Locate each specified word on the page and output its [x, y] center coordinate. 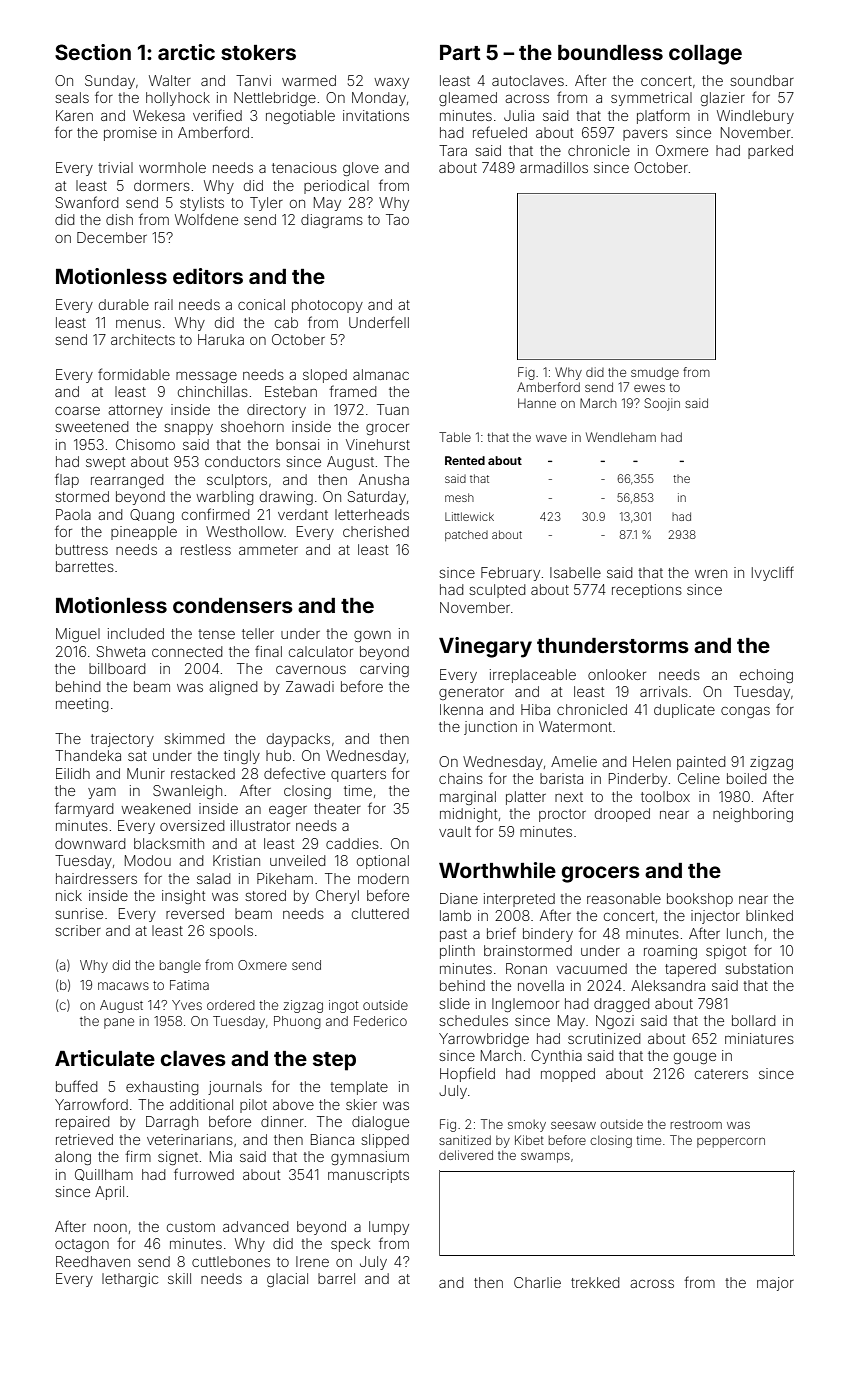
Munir [146, 773]
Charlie [537, 1282]
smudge [655, 373]
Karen [74, 115]
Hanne [537, 403]
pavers [645, 135]
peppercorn [731, 1143]
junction [490, 728]
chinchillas [213, 391]
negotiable [300, 117]
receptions [647, 591]
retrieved [84, 1139]
